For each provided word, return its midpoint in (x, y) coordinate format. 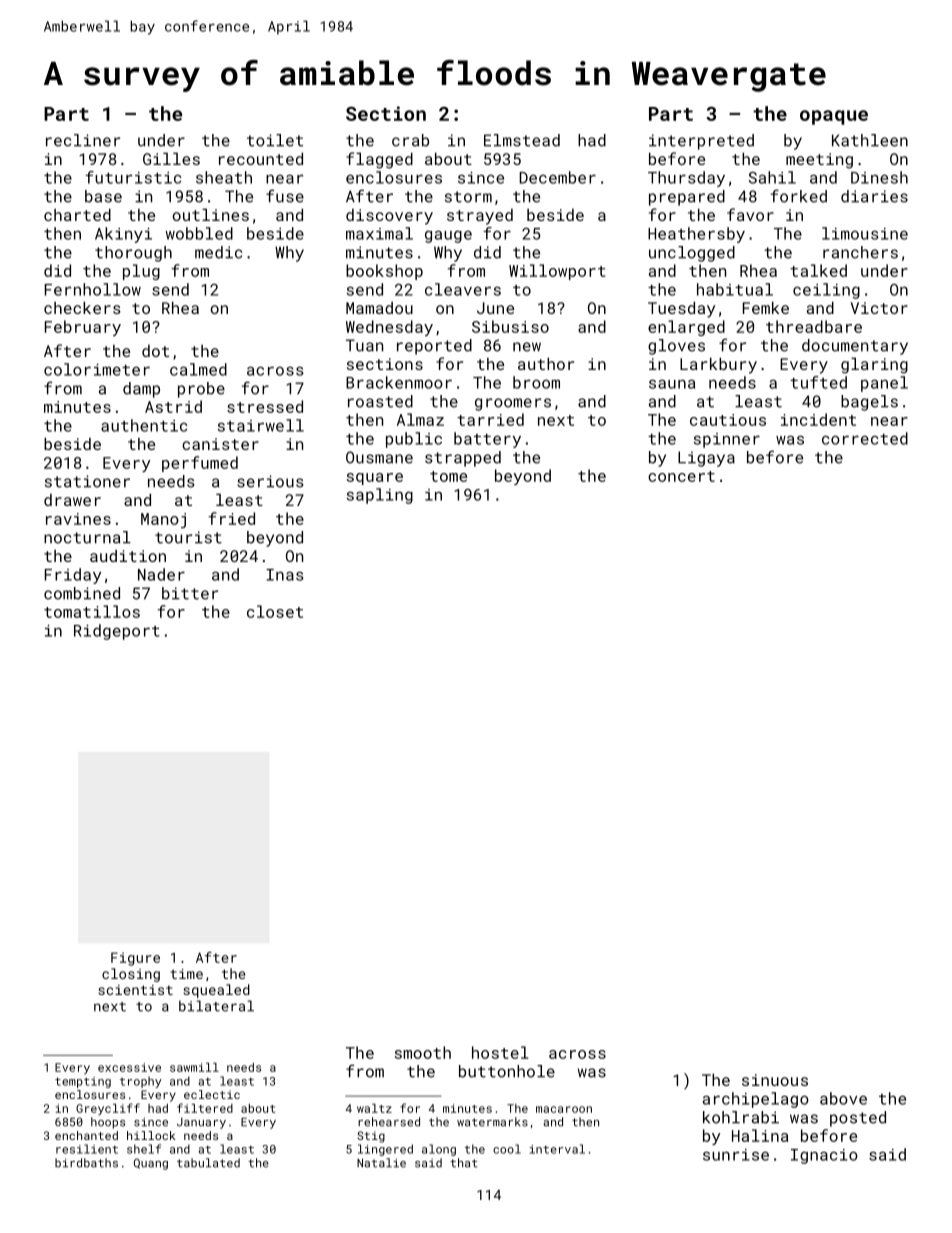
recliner (83, 140)
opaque (834, 117)
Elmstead (522, 140)
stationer (87, 481)
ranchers (860, 252)
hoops (108, 1123)
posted (858, 1119)
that (464, 1163)
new (527, 347)
